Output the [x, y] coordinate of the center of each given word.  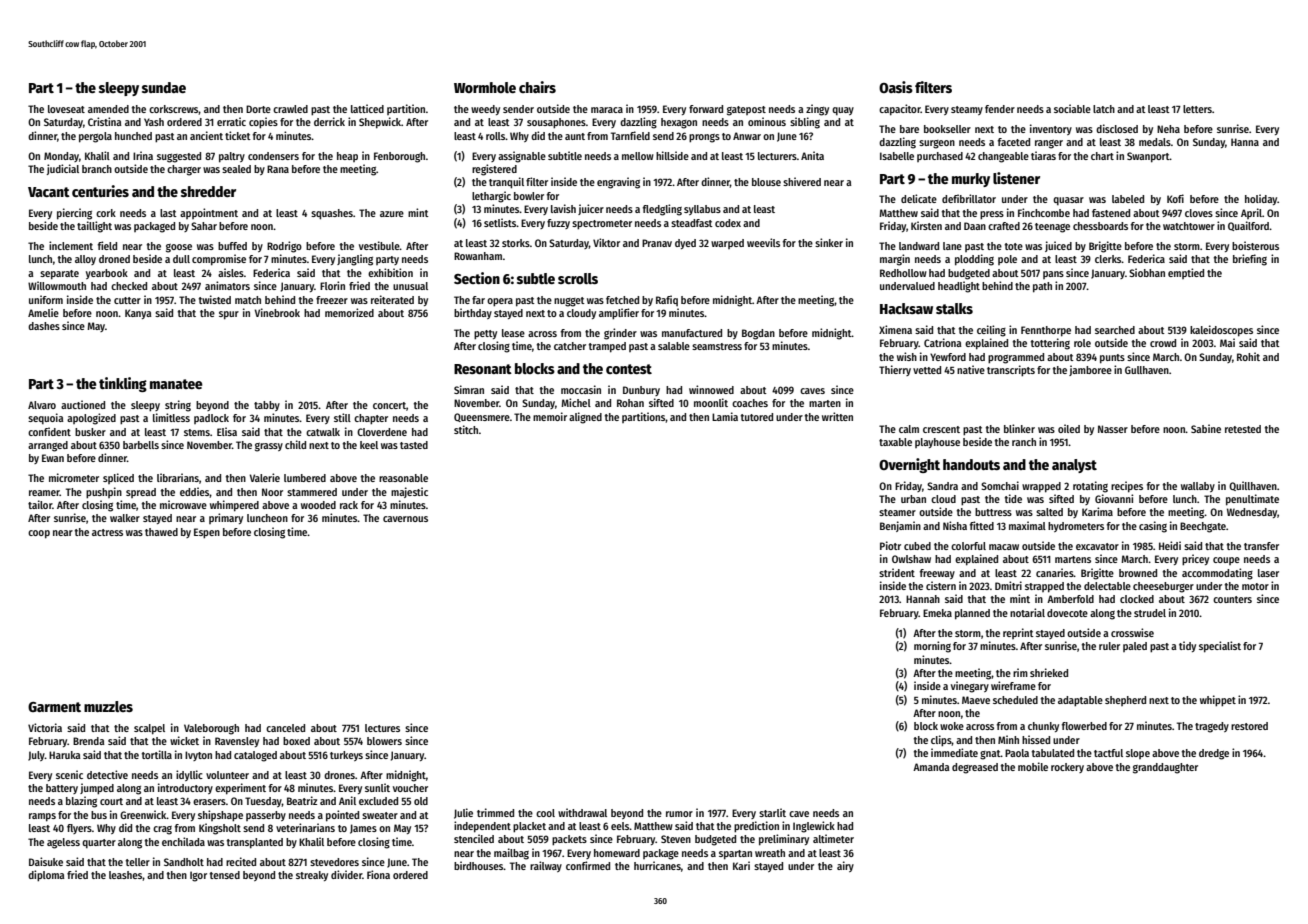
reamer [44, 493]
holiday [1261, 199]
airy [845, 866]
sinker [829, 242]
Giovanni [1114, 498]
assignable [522, 157]
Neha [1168, 129]
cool [545, 813]
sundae [164, 87]
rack [349, 505]
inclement [71, 245]
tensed [225, 875]
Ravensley [237, 742]
